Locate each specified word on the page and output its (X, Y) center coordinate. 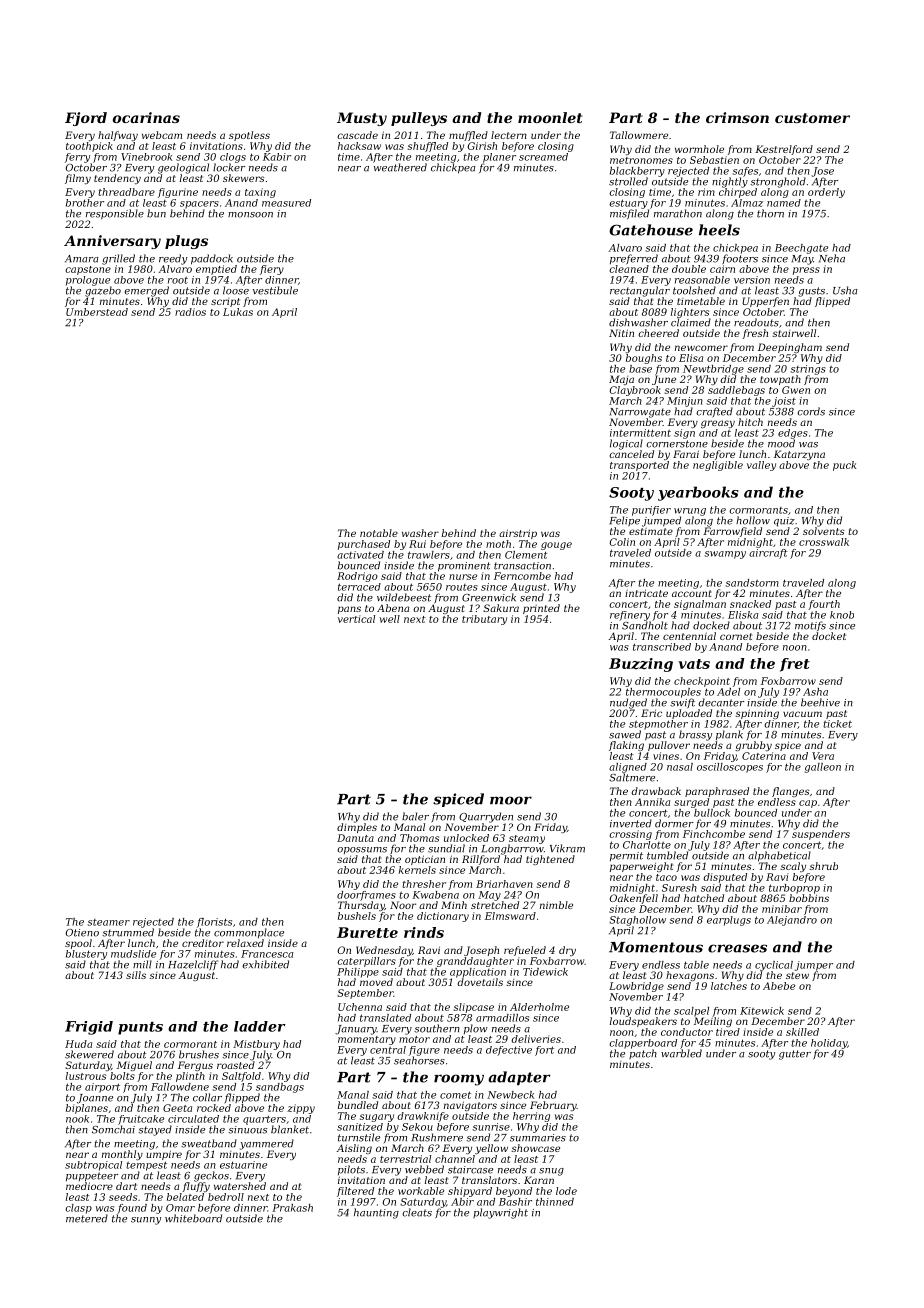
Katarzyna (799, 455)
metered (87, 1218)
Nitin (621, 333)
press (806, 271)
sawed (625, 734)
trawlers (429, 555)
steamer (108, 922)
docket (829, 636)
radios (190, 312)
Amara (81, 259)
